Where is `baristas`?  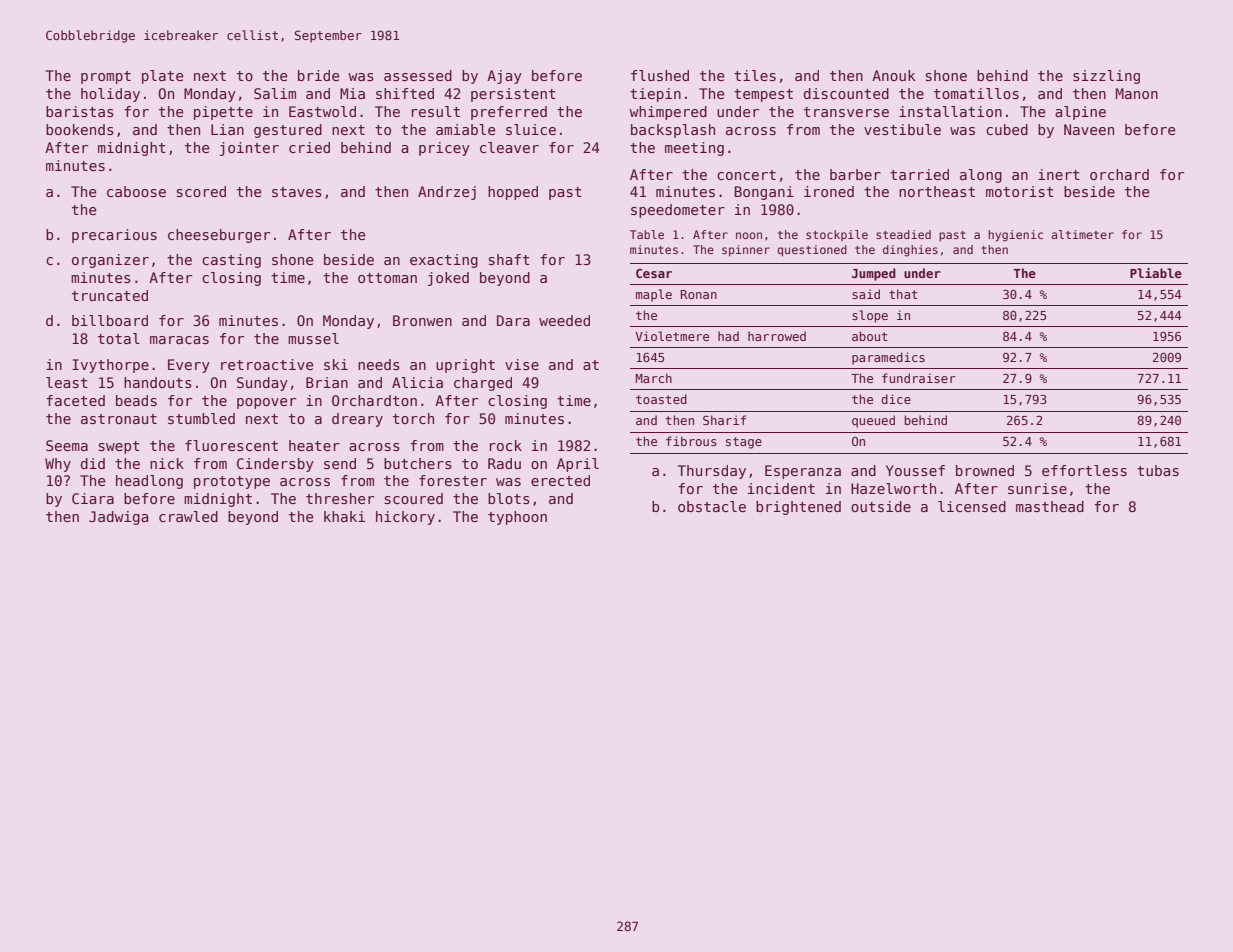
baristas is located at coordinates (80, 111).
